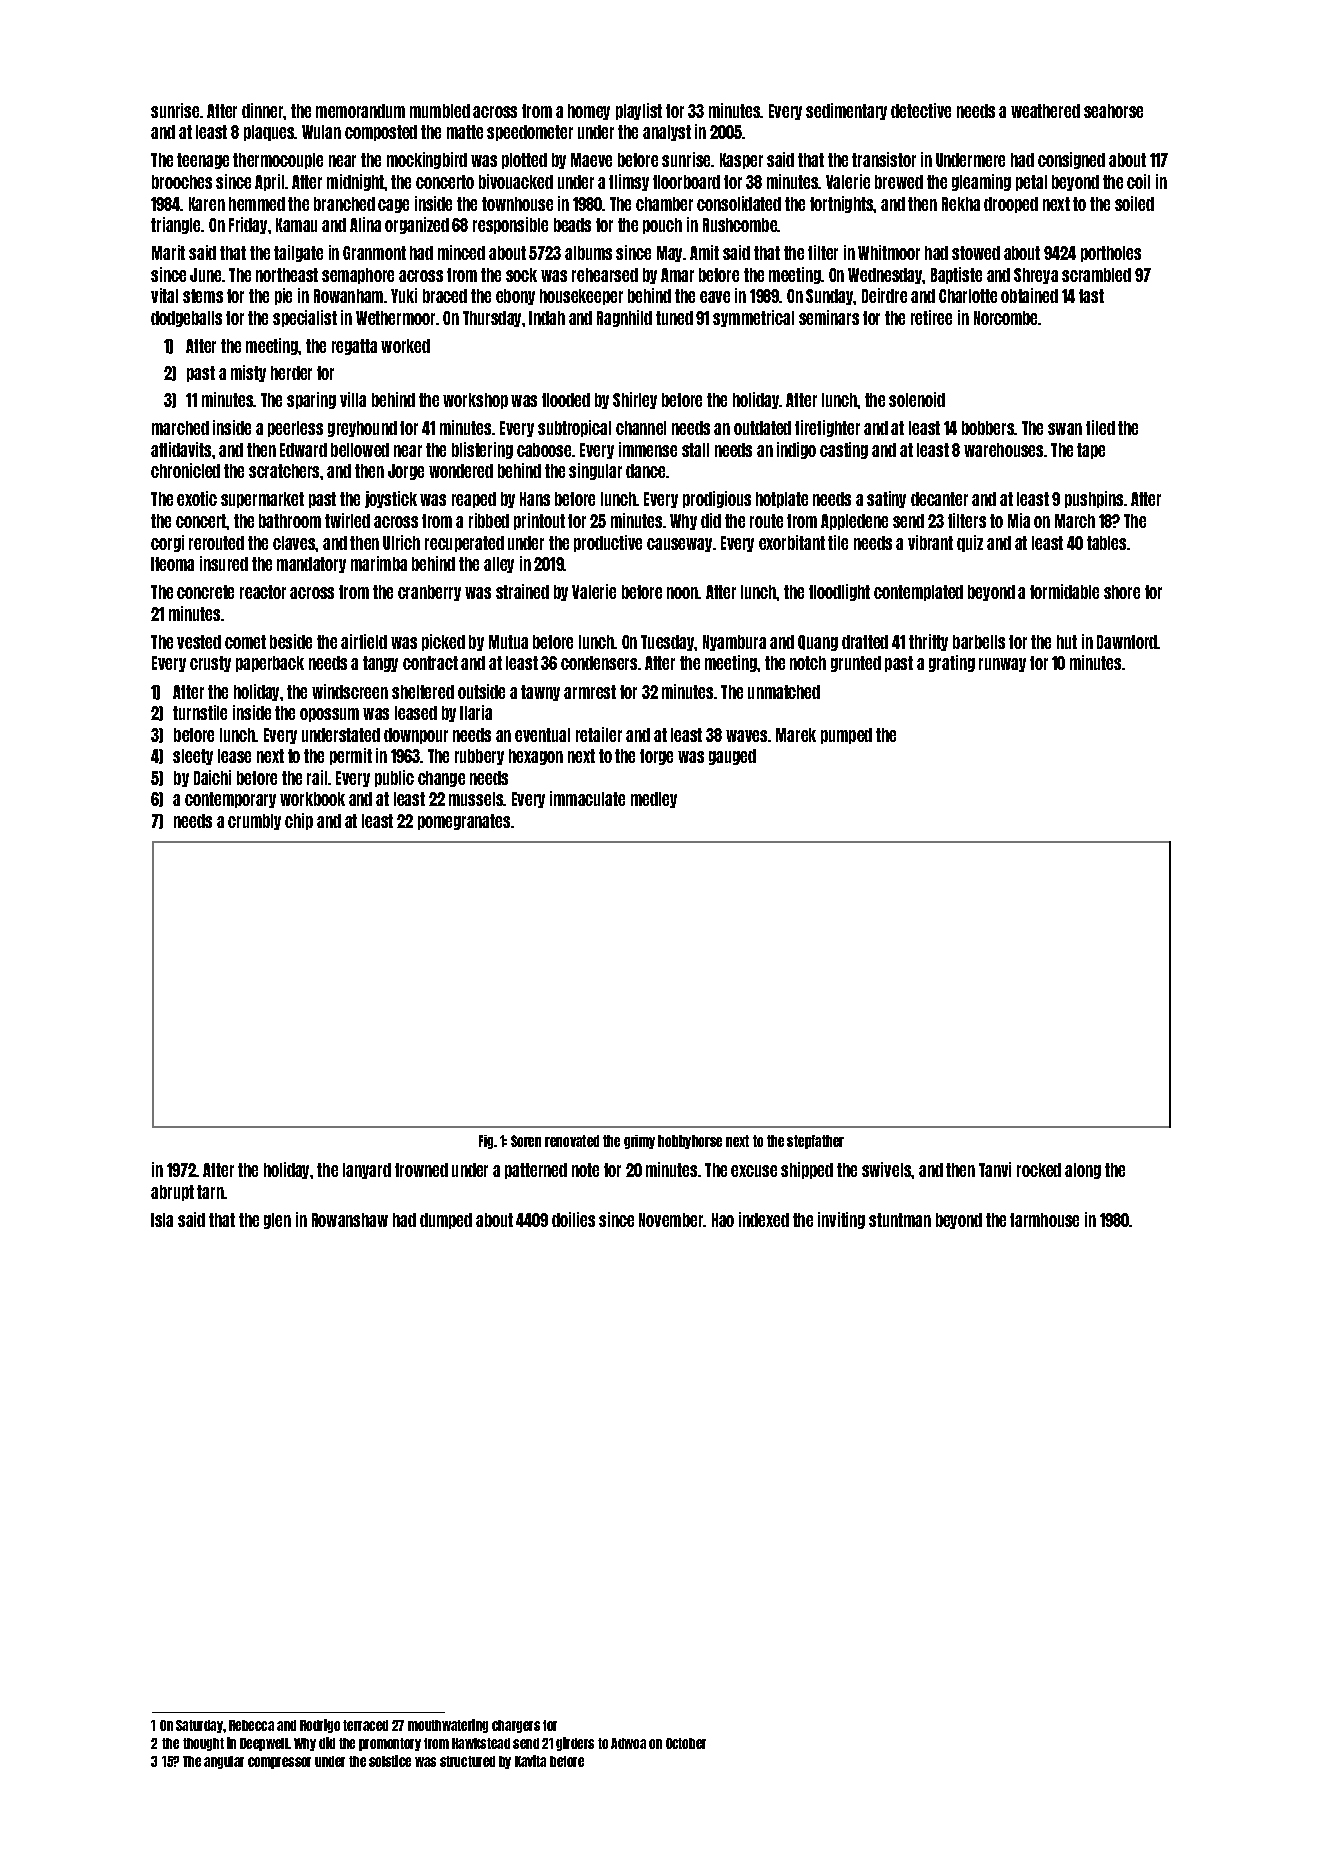  What do you see at coordinates (690, 1142) in the document?
I see `hobbyhorse` at bounding box center [690, 1142].
